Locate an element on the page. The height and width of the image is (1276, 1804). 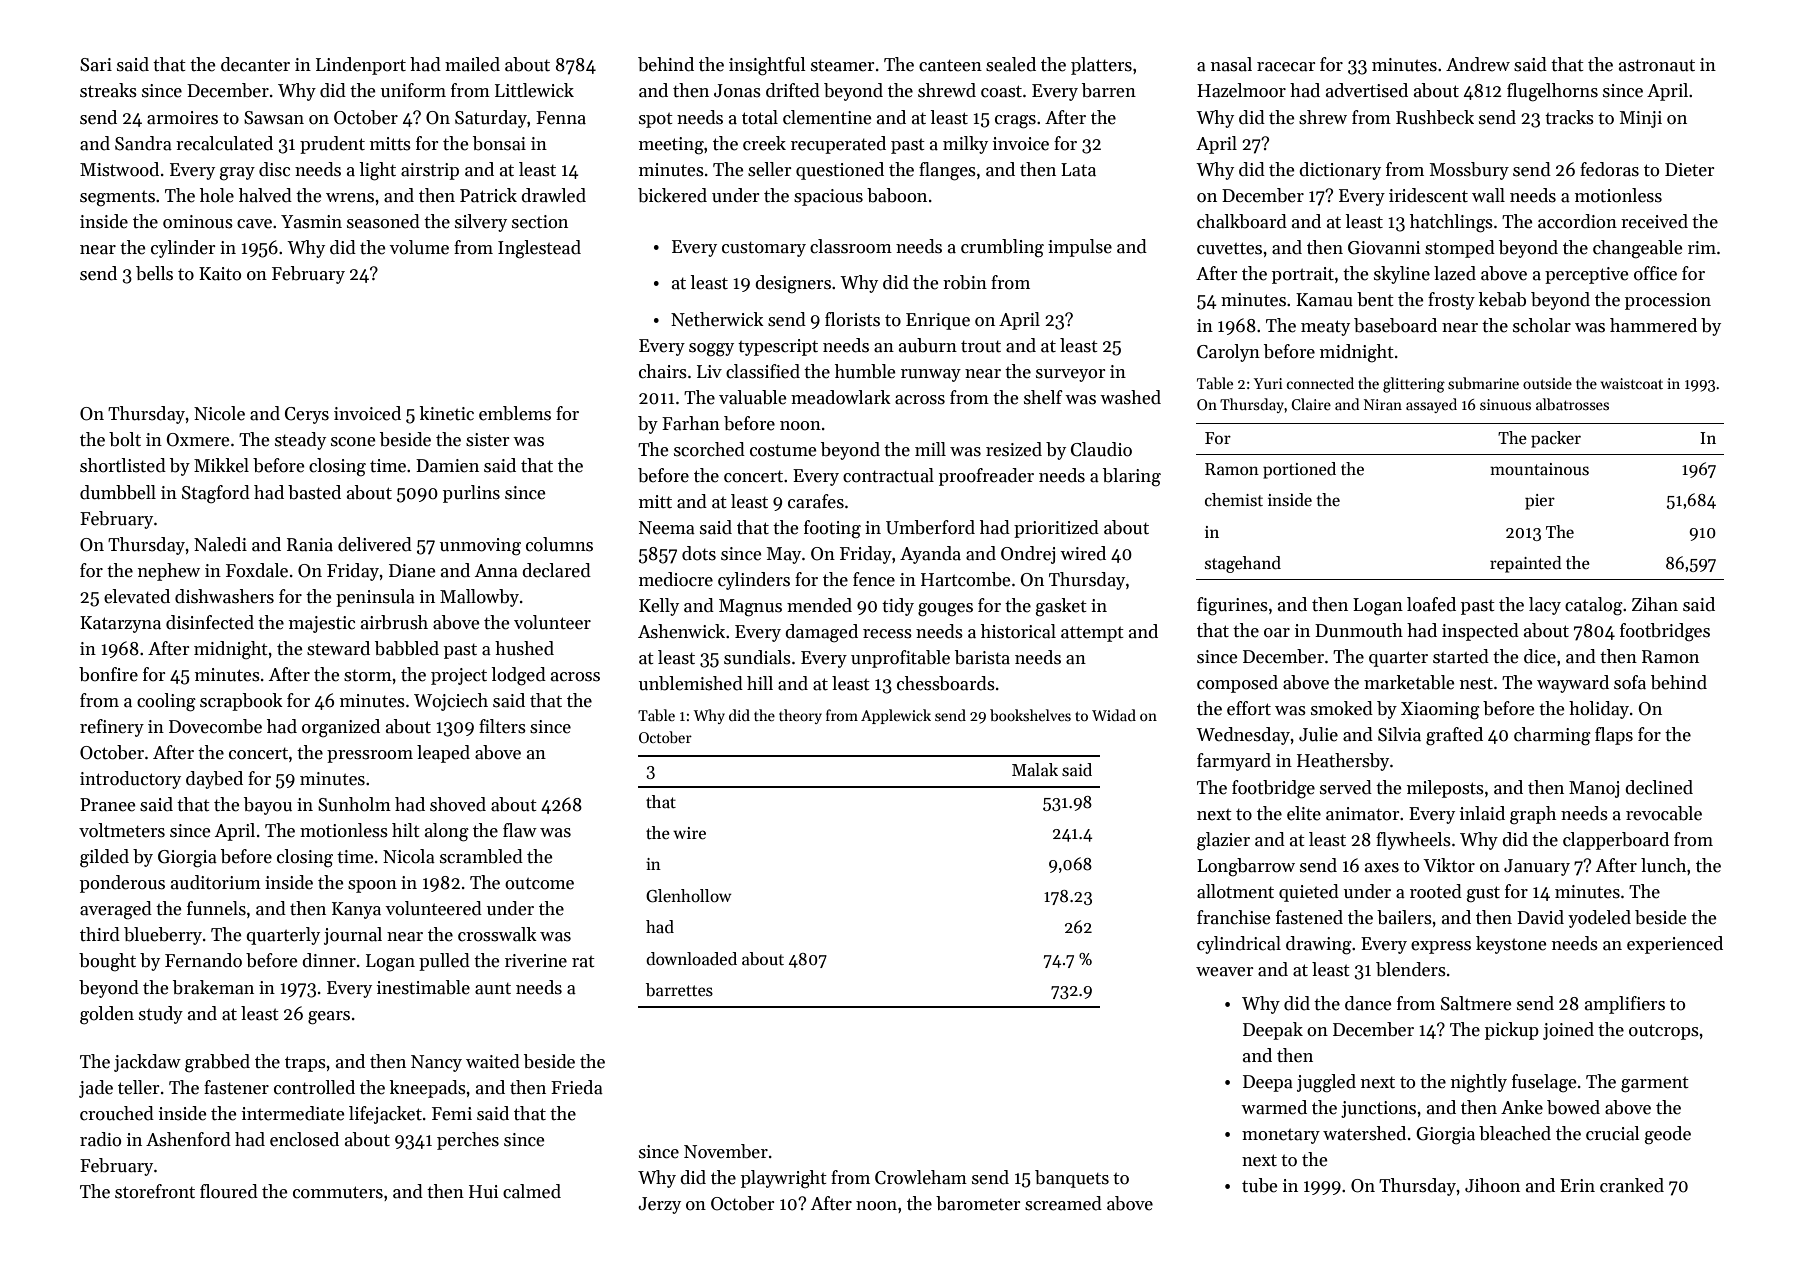
decanter is located at coordinates (255, 64).
